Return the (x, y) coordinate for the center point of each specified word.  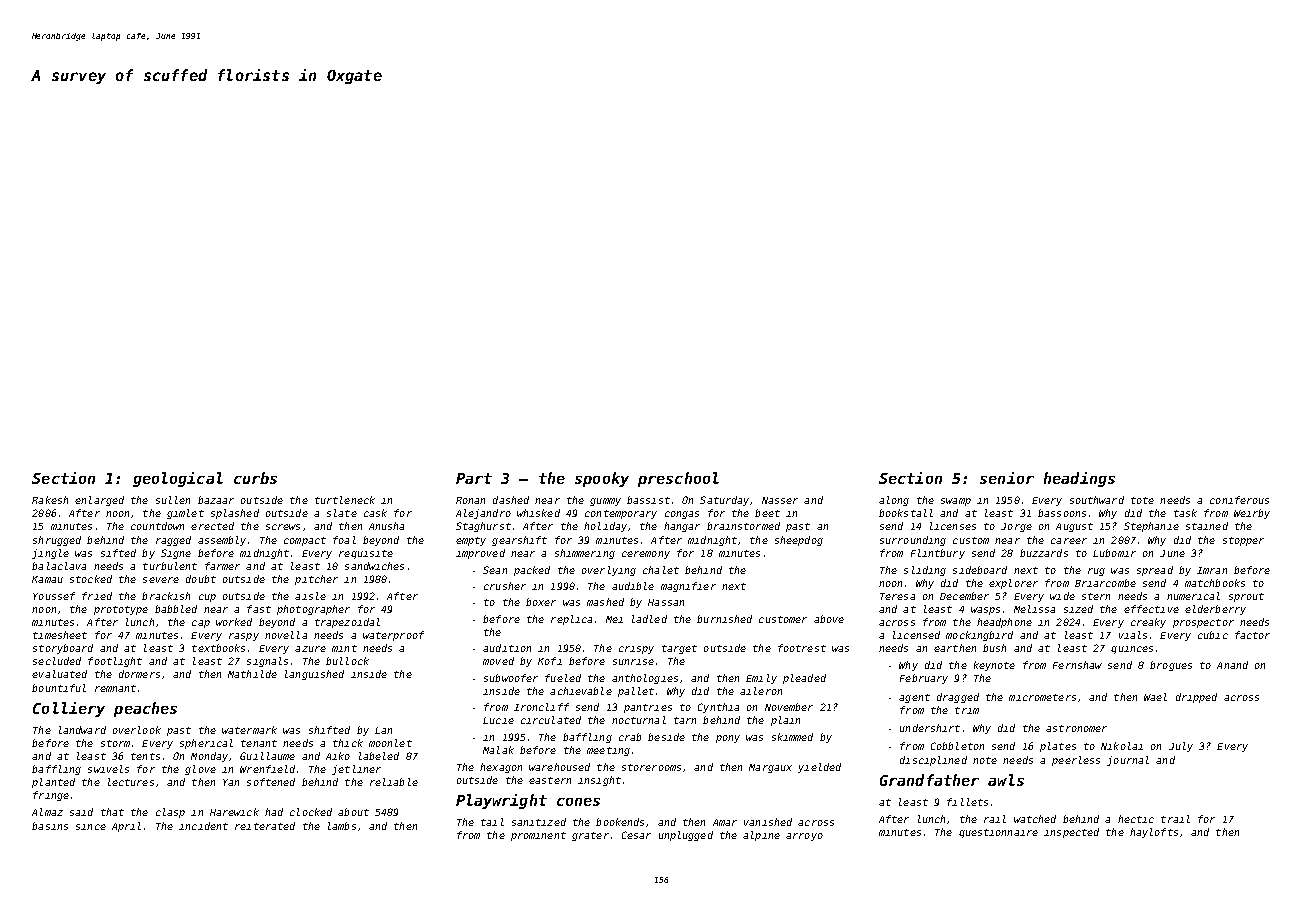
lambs (342, 826)
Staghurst (483, 527)
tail (492, 822)
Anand (1232, 665)
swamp (956, 502)
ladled (649, 619)
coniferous (1239, 500)
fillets (967, 802)
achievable (581, 691)
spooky (602, 479)
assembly (222, 541)
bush (994, 648)
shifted (329, 730)
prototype (121, 610)
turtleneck (345, 500)
